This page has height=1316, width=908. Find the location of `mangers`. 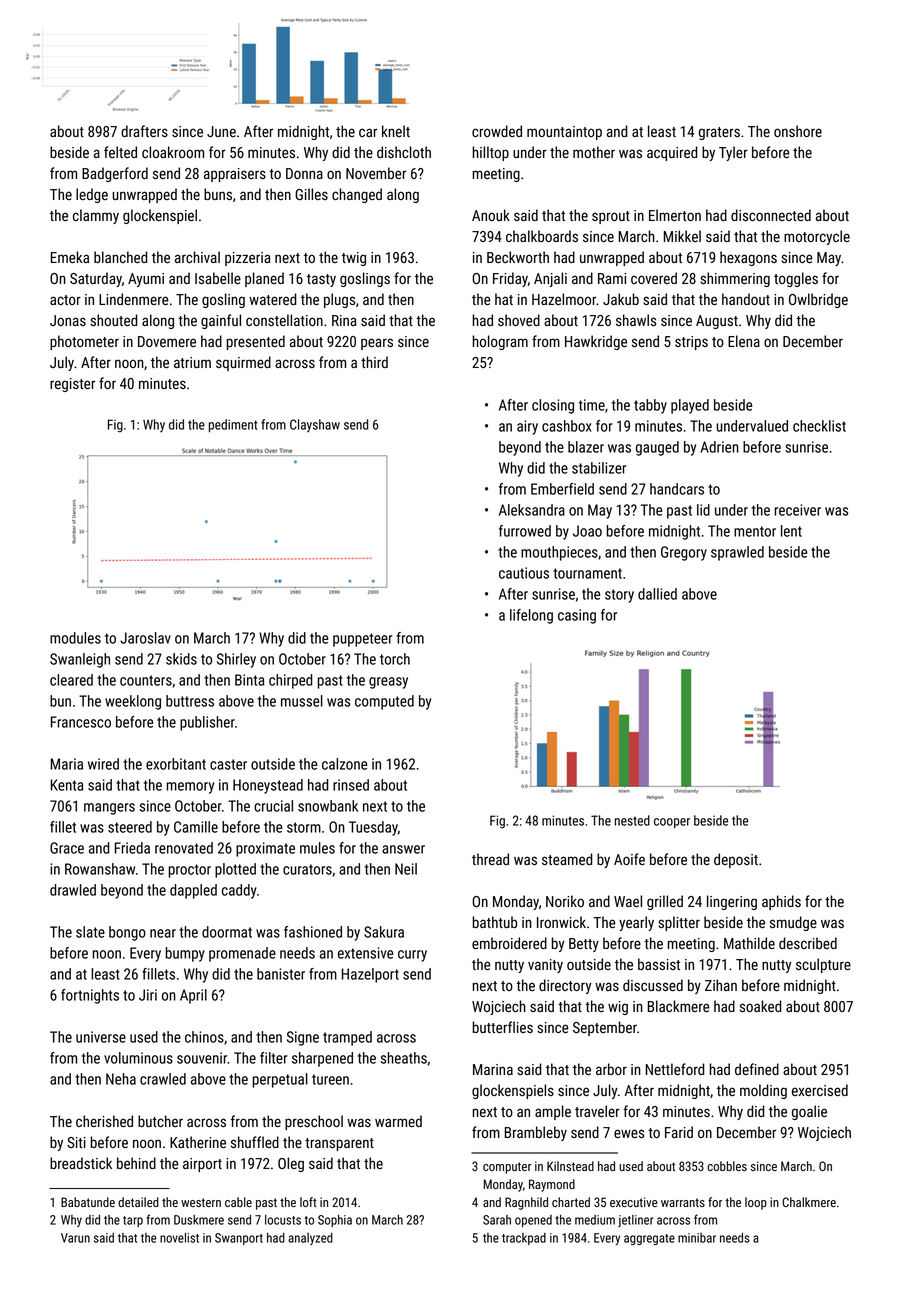

mangers is located at coordinates (109, 809).
